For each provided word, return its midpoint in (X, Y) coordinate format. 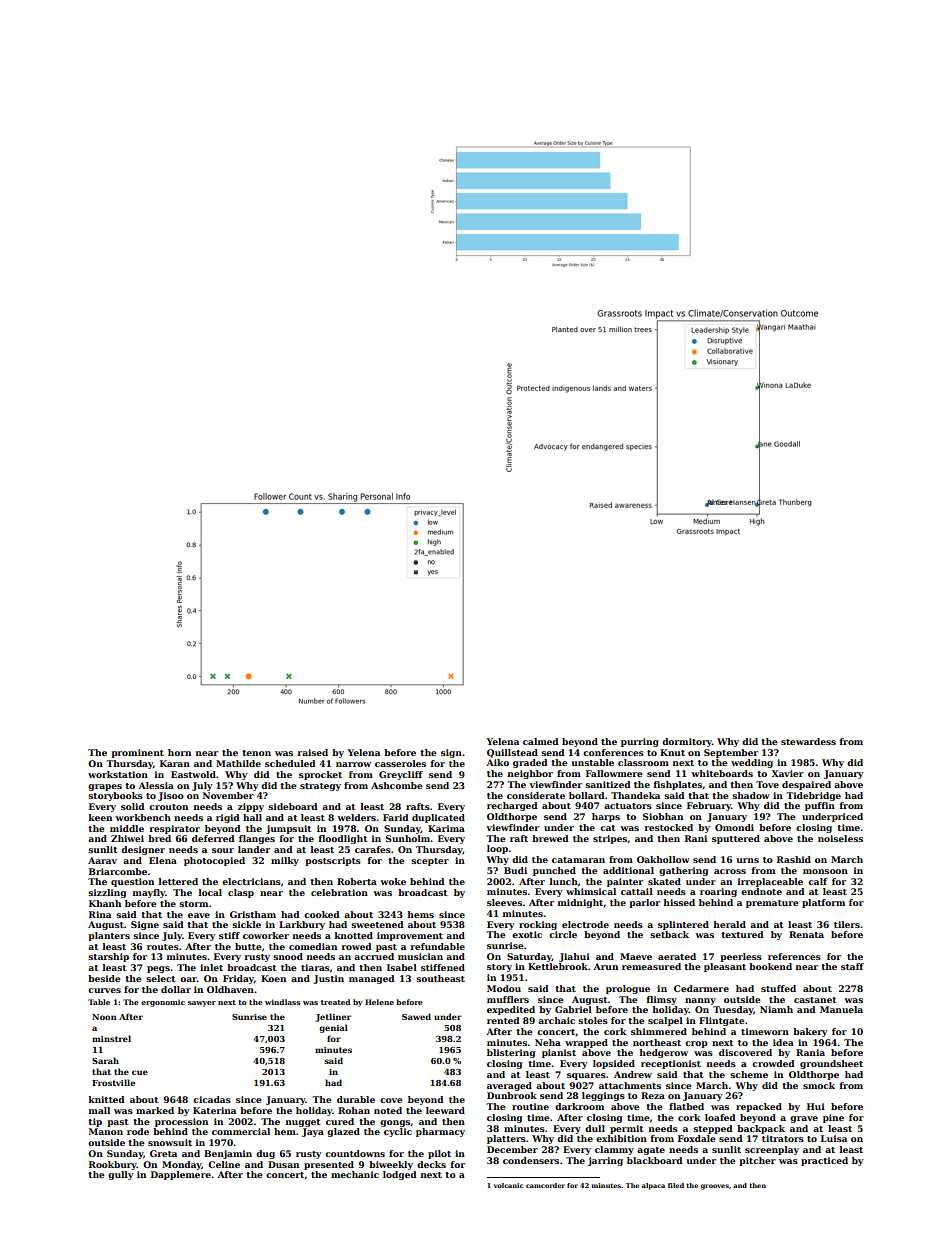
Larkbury (302, 925)
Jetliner (333, 1017)
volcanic (508, 1185)
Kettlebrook (558, 966)
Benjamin (228, 1154)
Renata (806, 934)
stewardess (808, 741)
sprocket (320, 775)
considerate (536, 795)
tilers (847, 924)
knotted (354, 935)
